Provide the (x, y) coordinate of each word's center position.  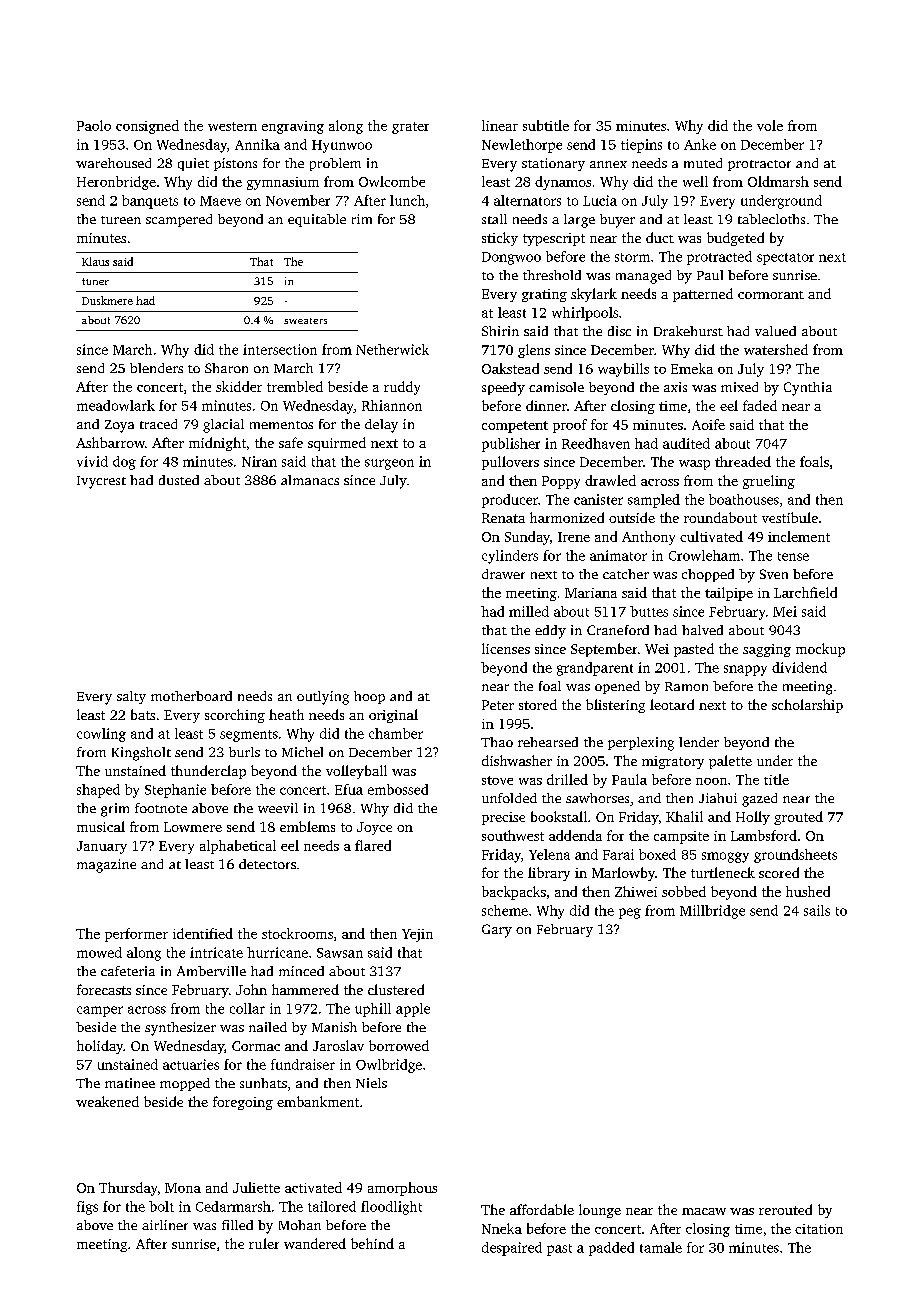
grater (410, 128)
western (232, 126)
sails (817, 910)
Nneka (502, 1228)
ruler (264, 1243)
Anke (700, 144)
